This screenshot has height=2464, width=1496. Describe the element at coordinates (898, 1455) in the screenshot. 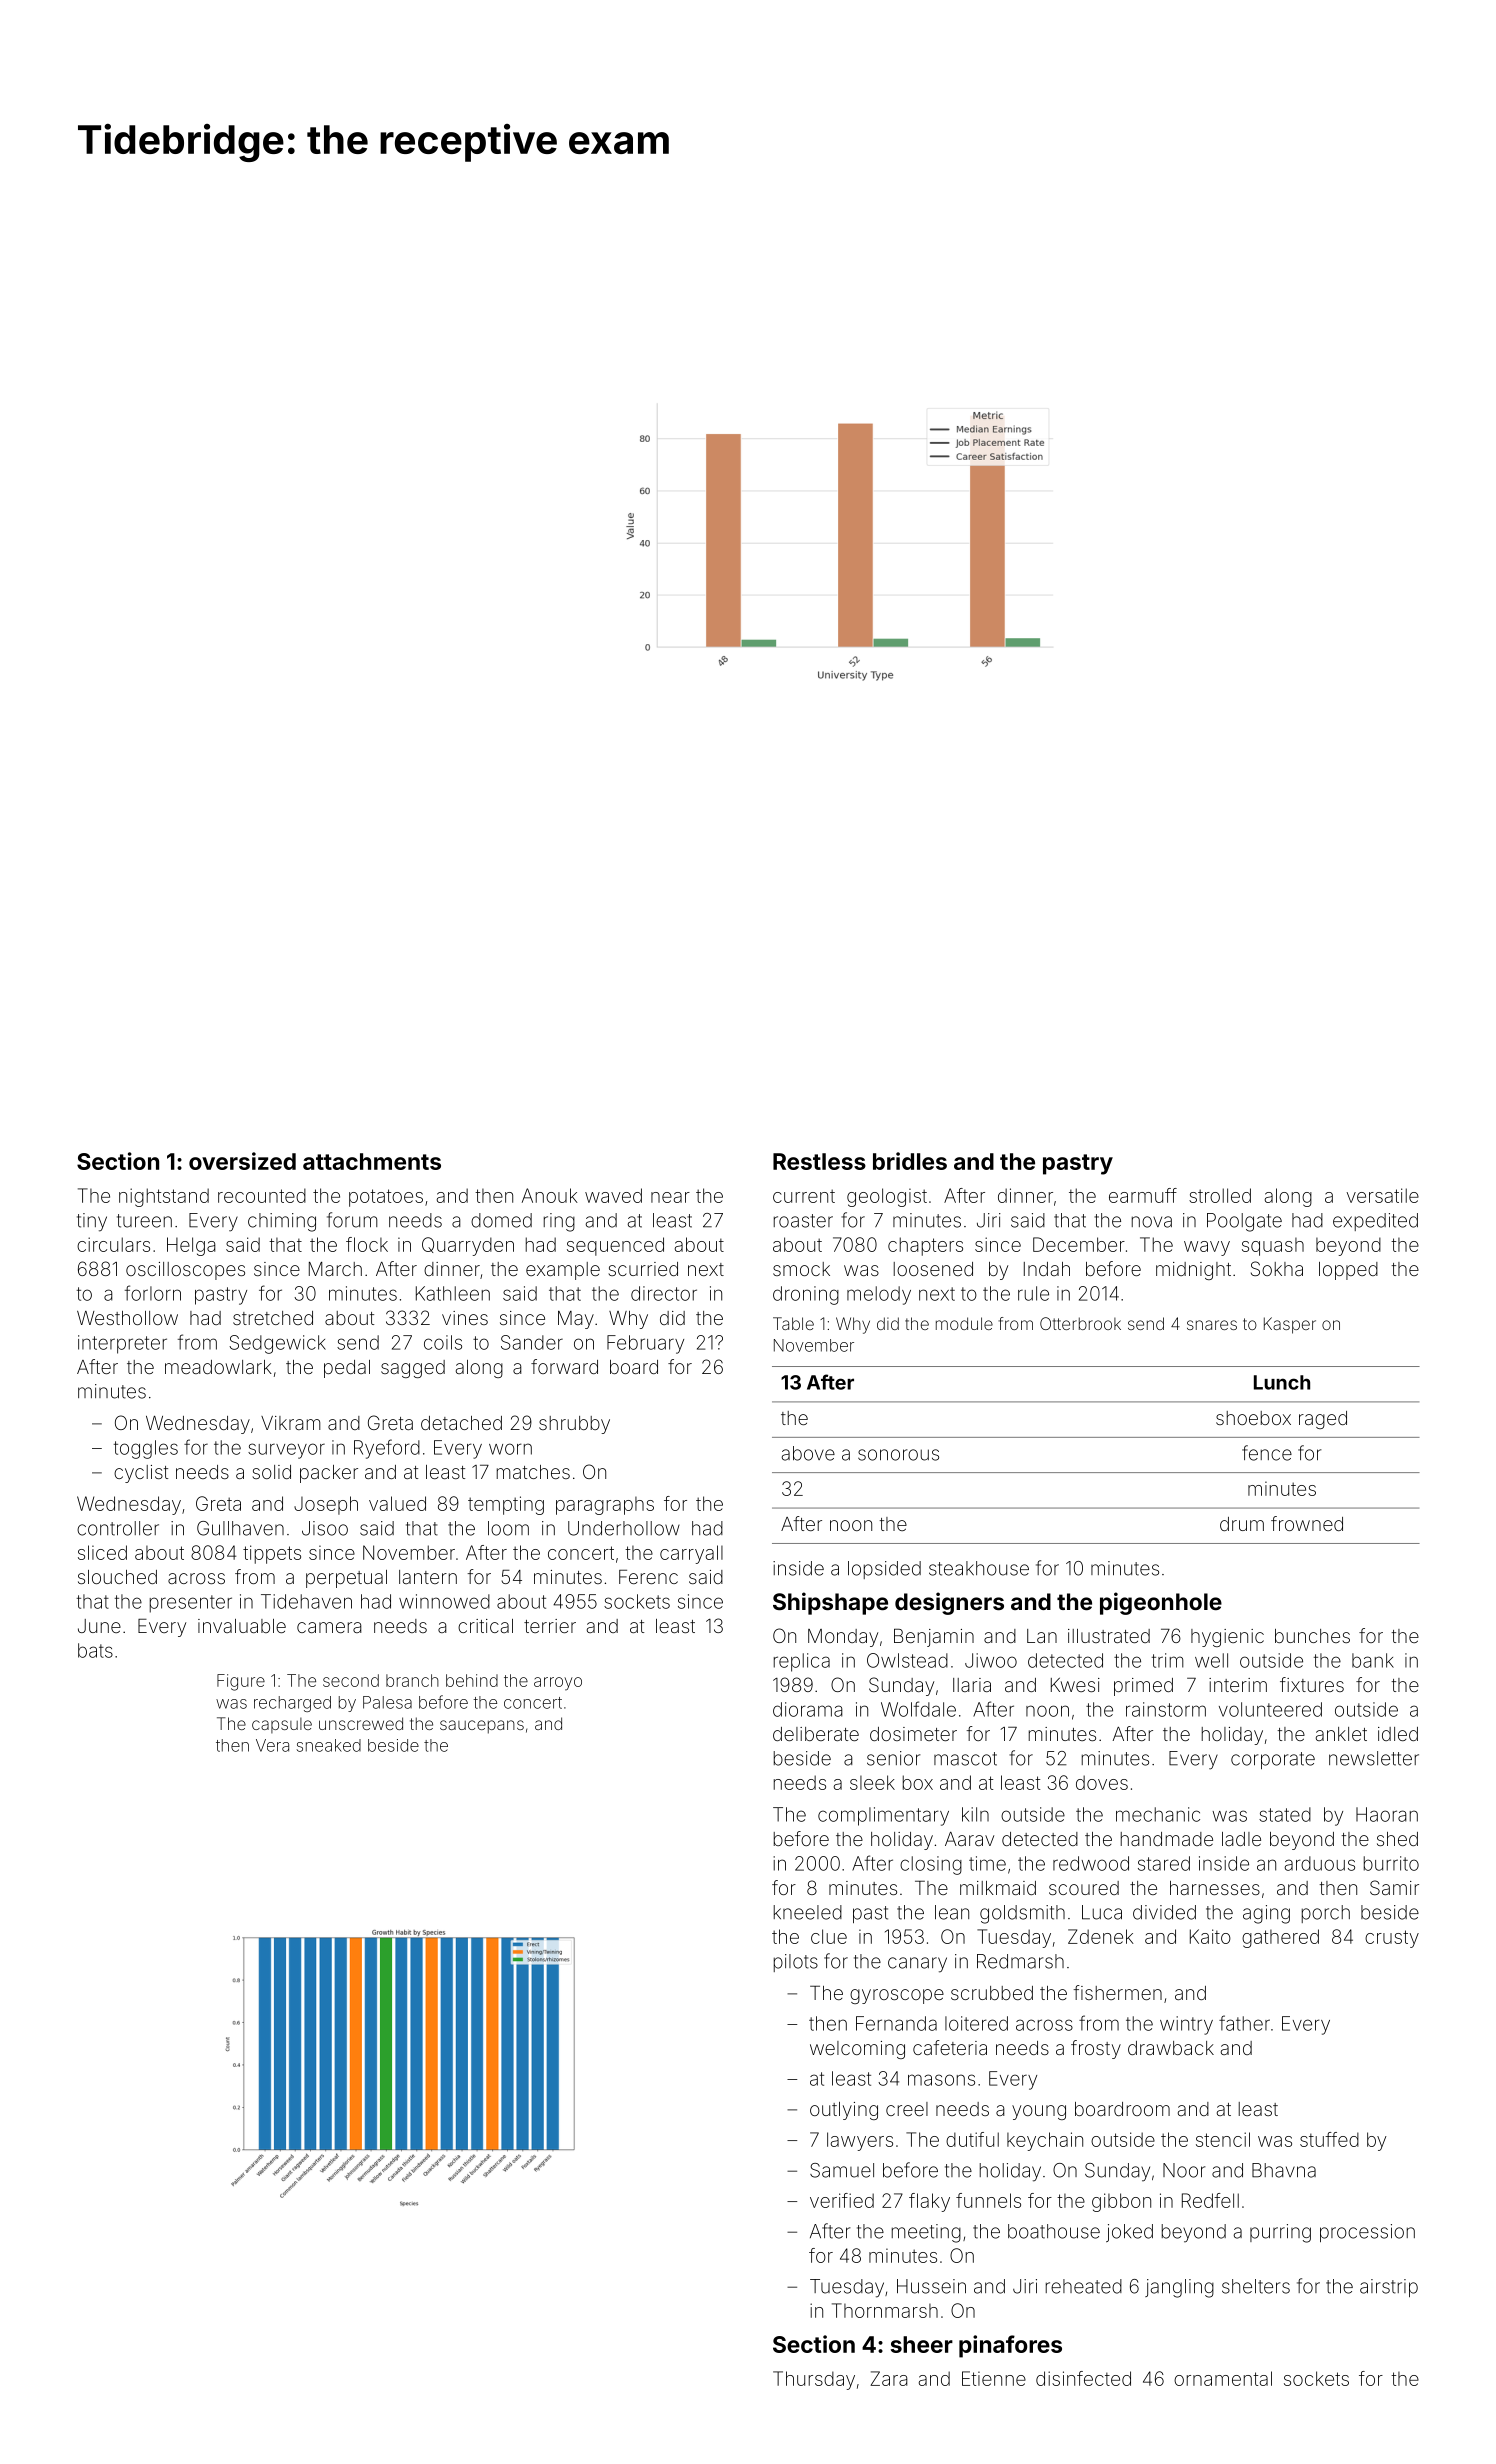

I see `sonorous` at that location.
